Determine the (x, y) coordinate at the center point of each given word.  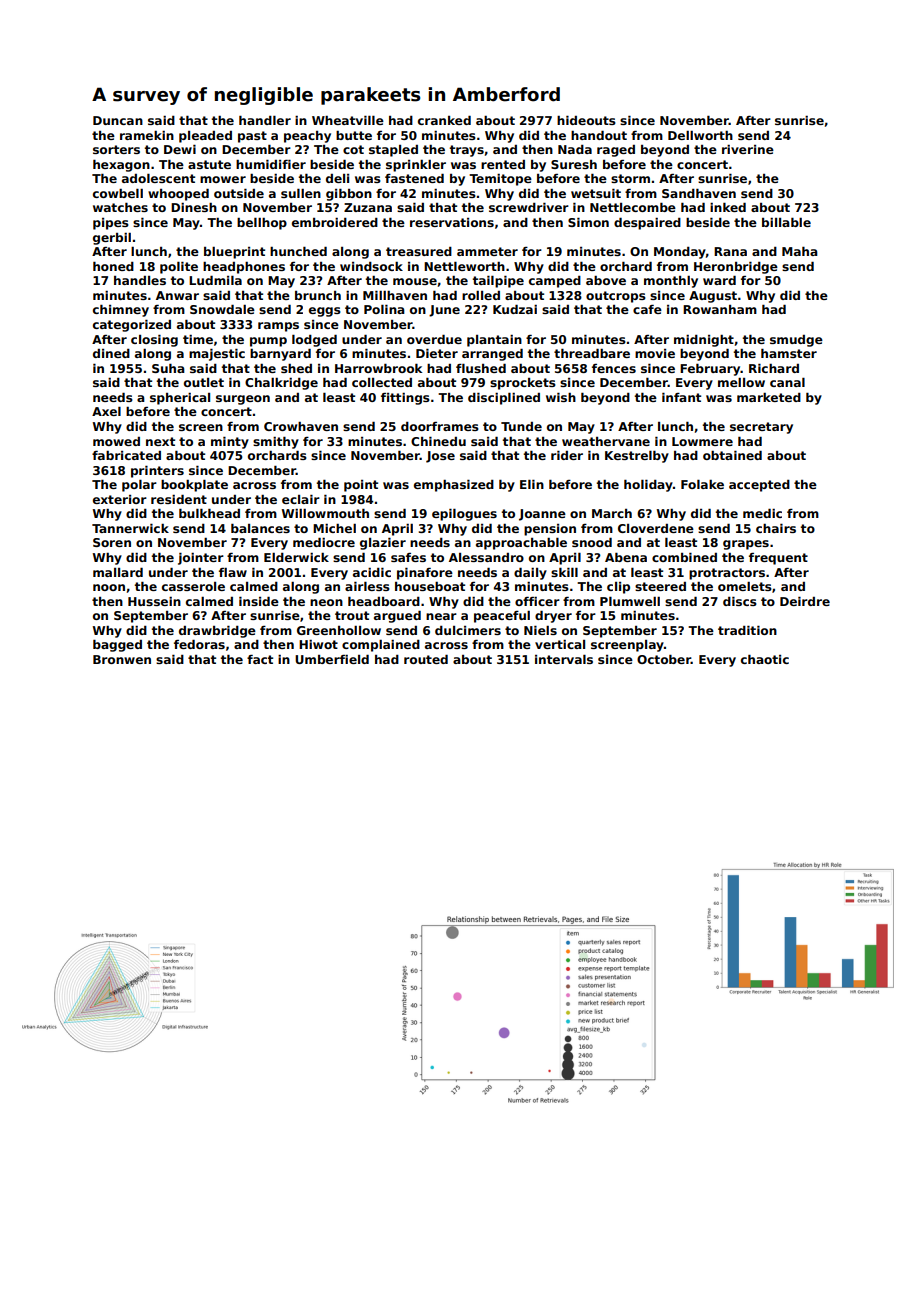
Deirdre (805, 601)
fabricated (126, 455)
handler (265, 120)
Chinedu (438, 441)
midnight (704, 341)
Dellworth (700, 135)
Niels (540, 630)
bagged (117, 646)
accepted (759, 486)
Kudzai (515, 309)
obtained (732, 455)
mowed (116, 441)
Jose (440, 457)
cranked (444, 120)
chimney (121, 311)
